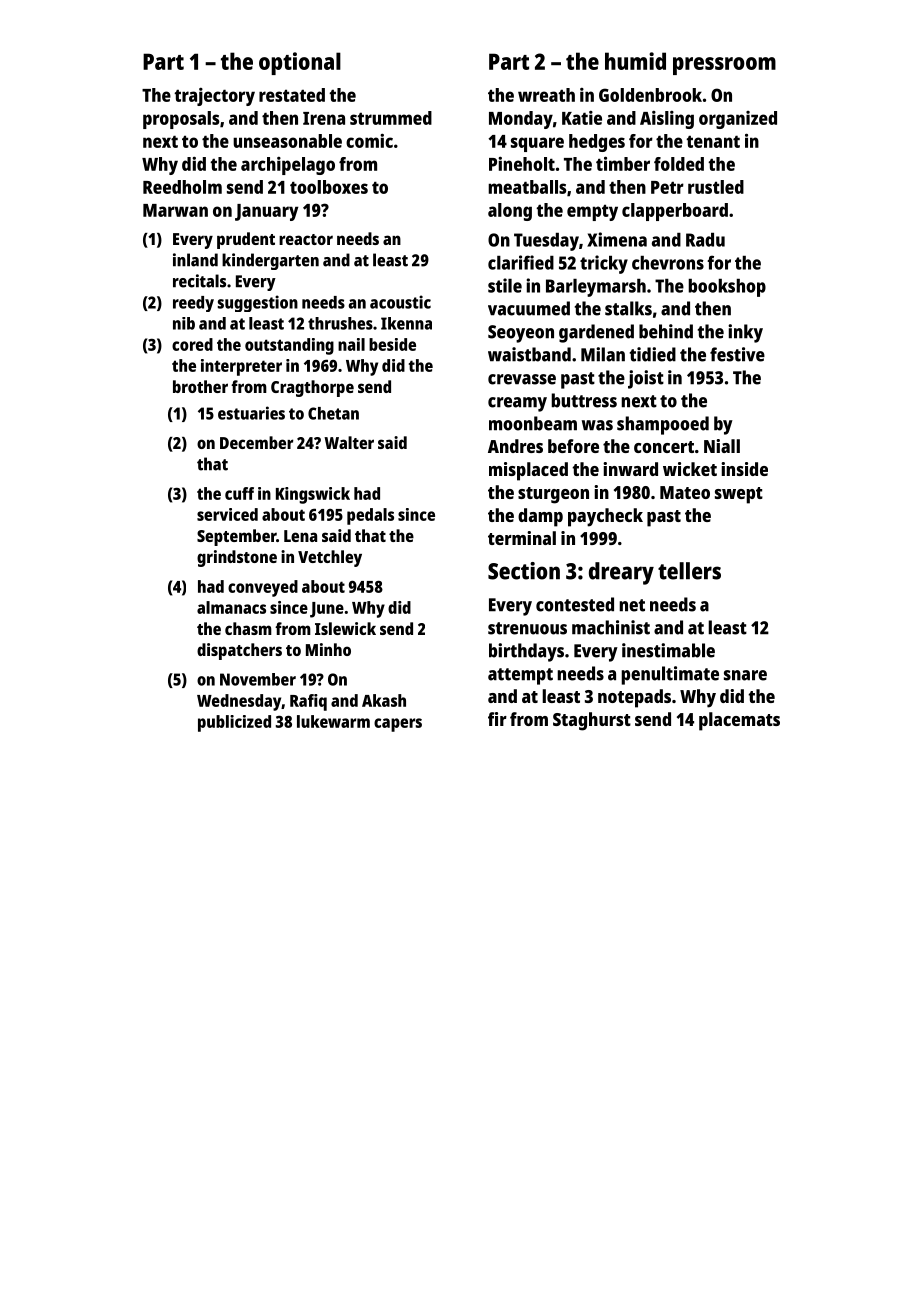 This document has height=1314, width=924. What do you see at coordinates (406, 323) in the document?
I see `Ikenna` at bounding box center [406, 323].
